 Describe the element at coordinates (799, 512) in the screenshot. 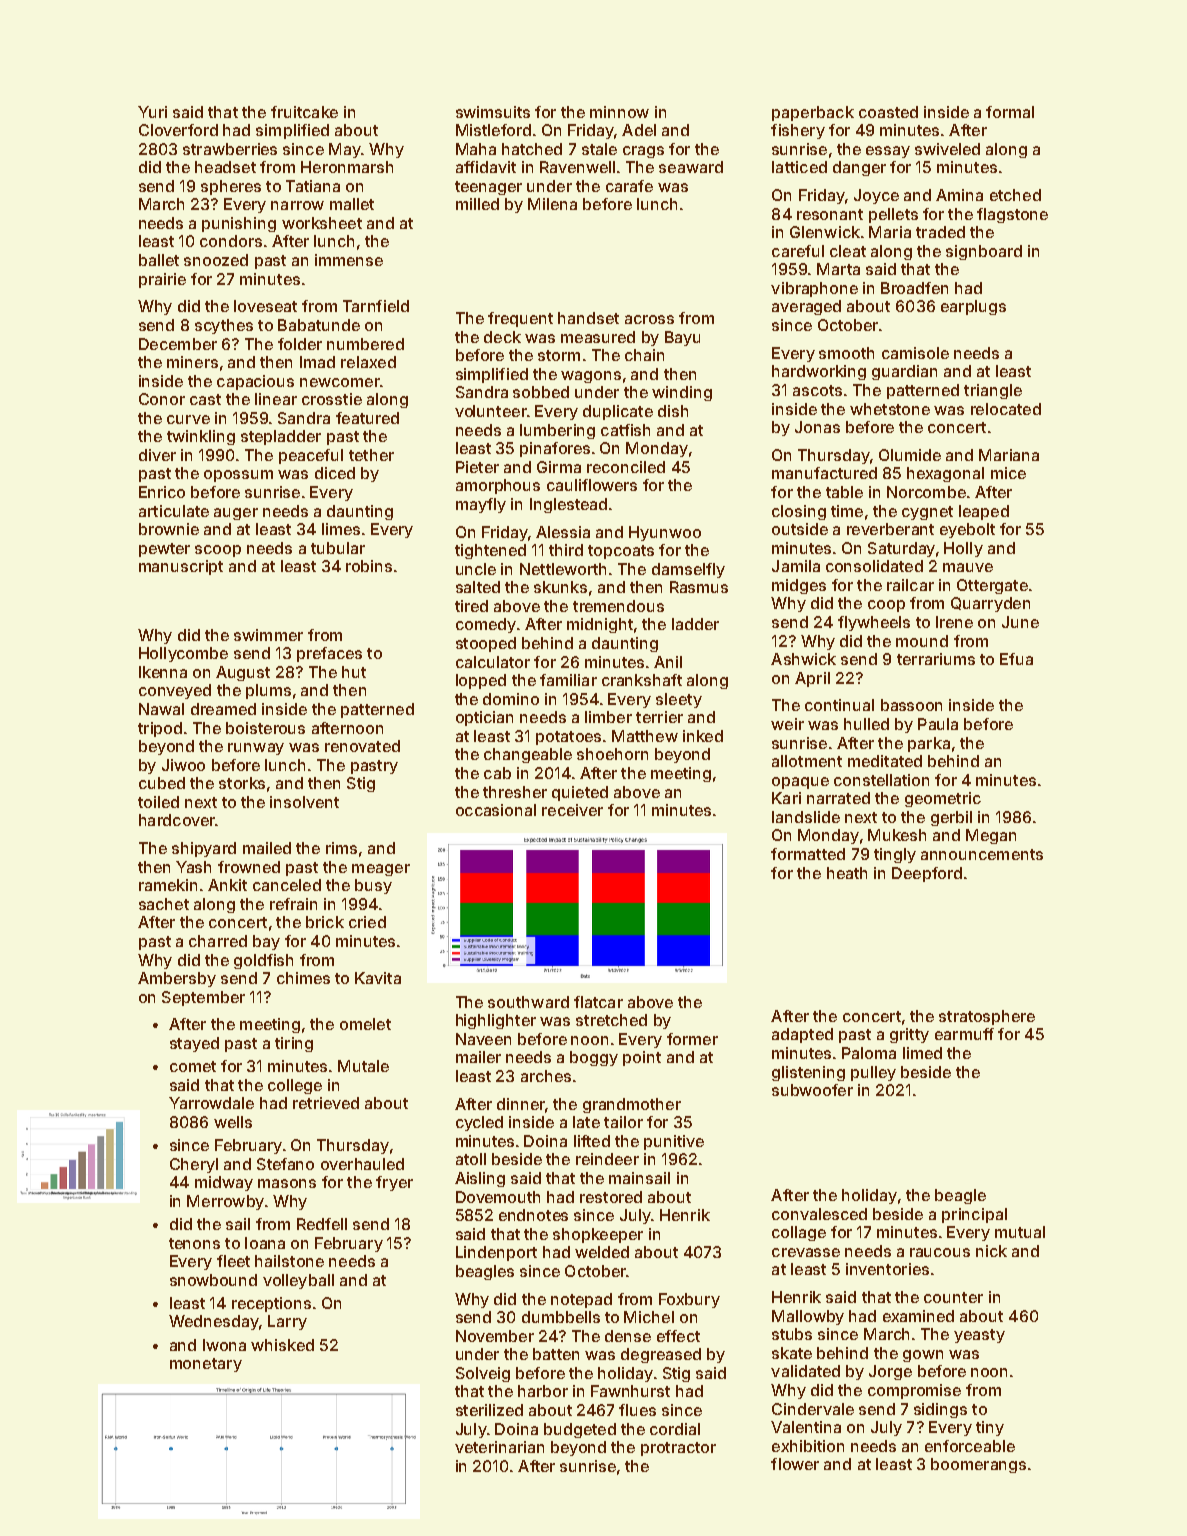

I see `closing` at that location.
